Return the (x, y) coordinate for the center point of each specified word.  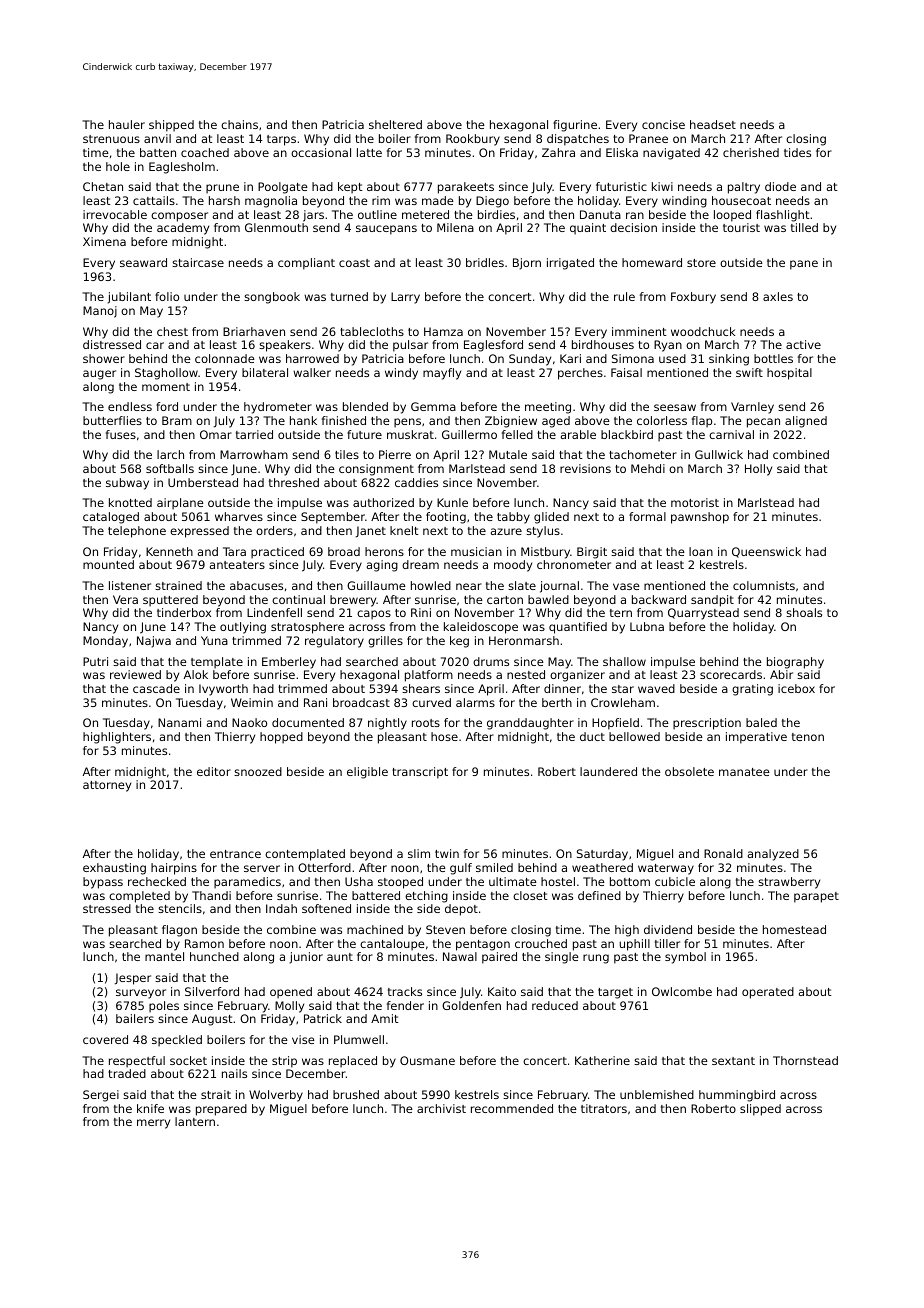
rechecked (157, 881)
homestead (794, 929)
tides (797, 152)
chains (239, 124)
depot (461, 910)
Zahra (558, 152)
